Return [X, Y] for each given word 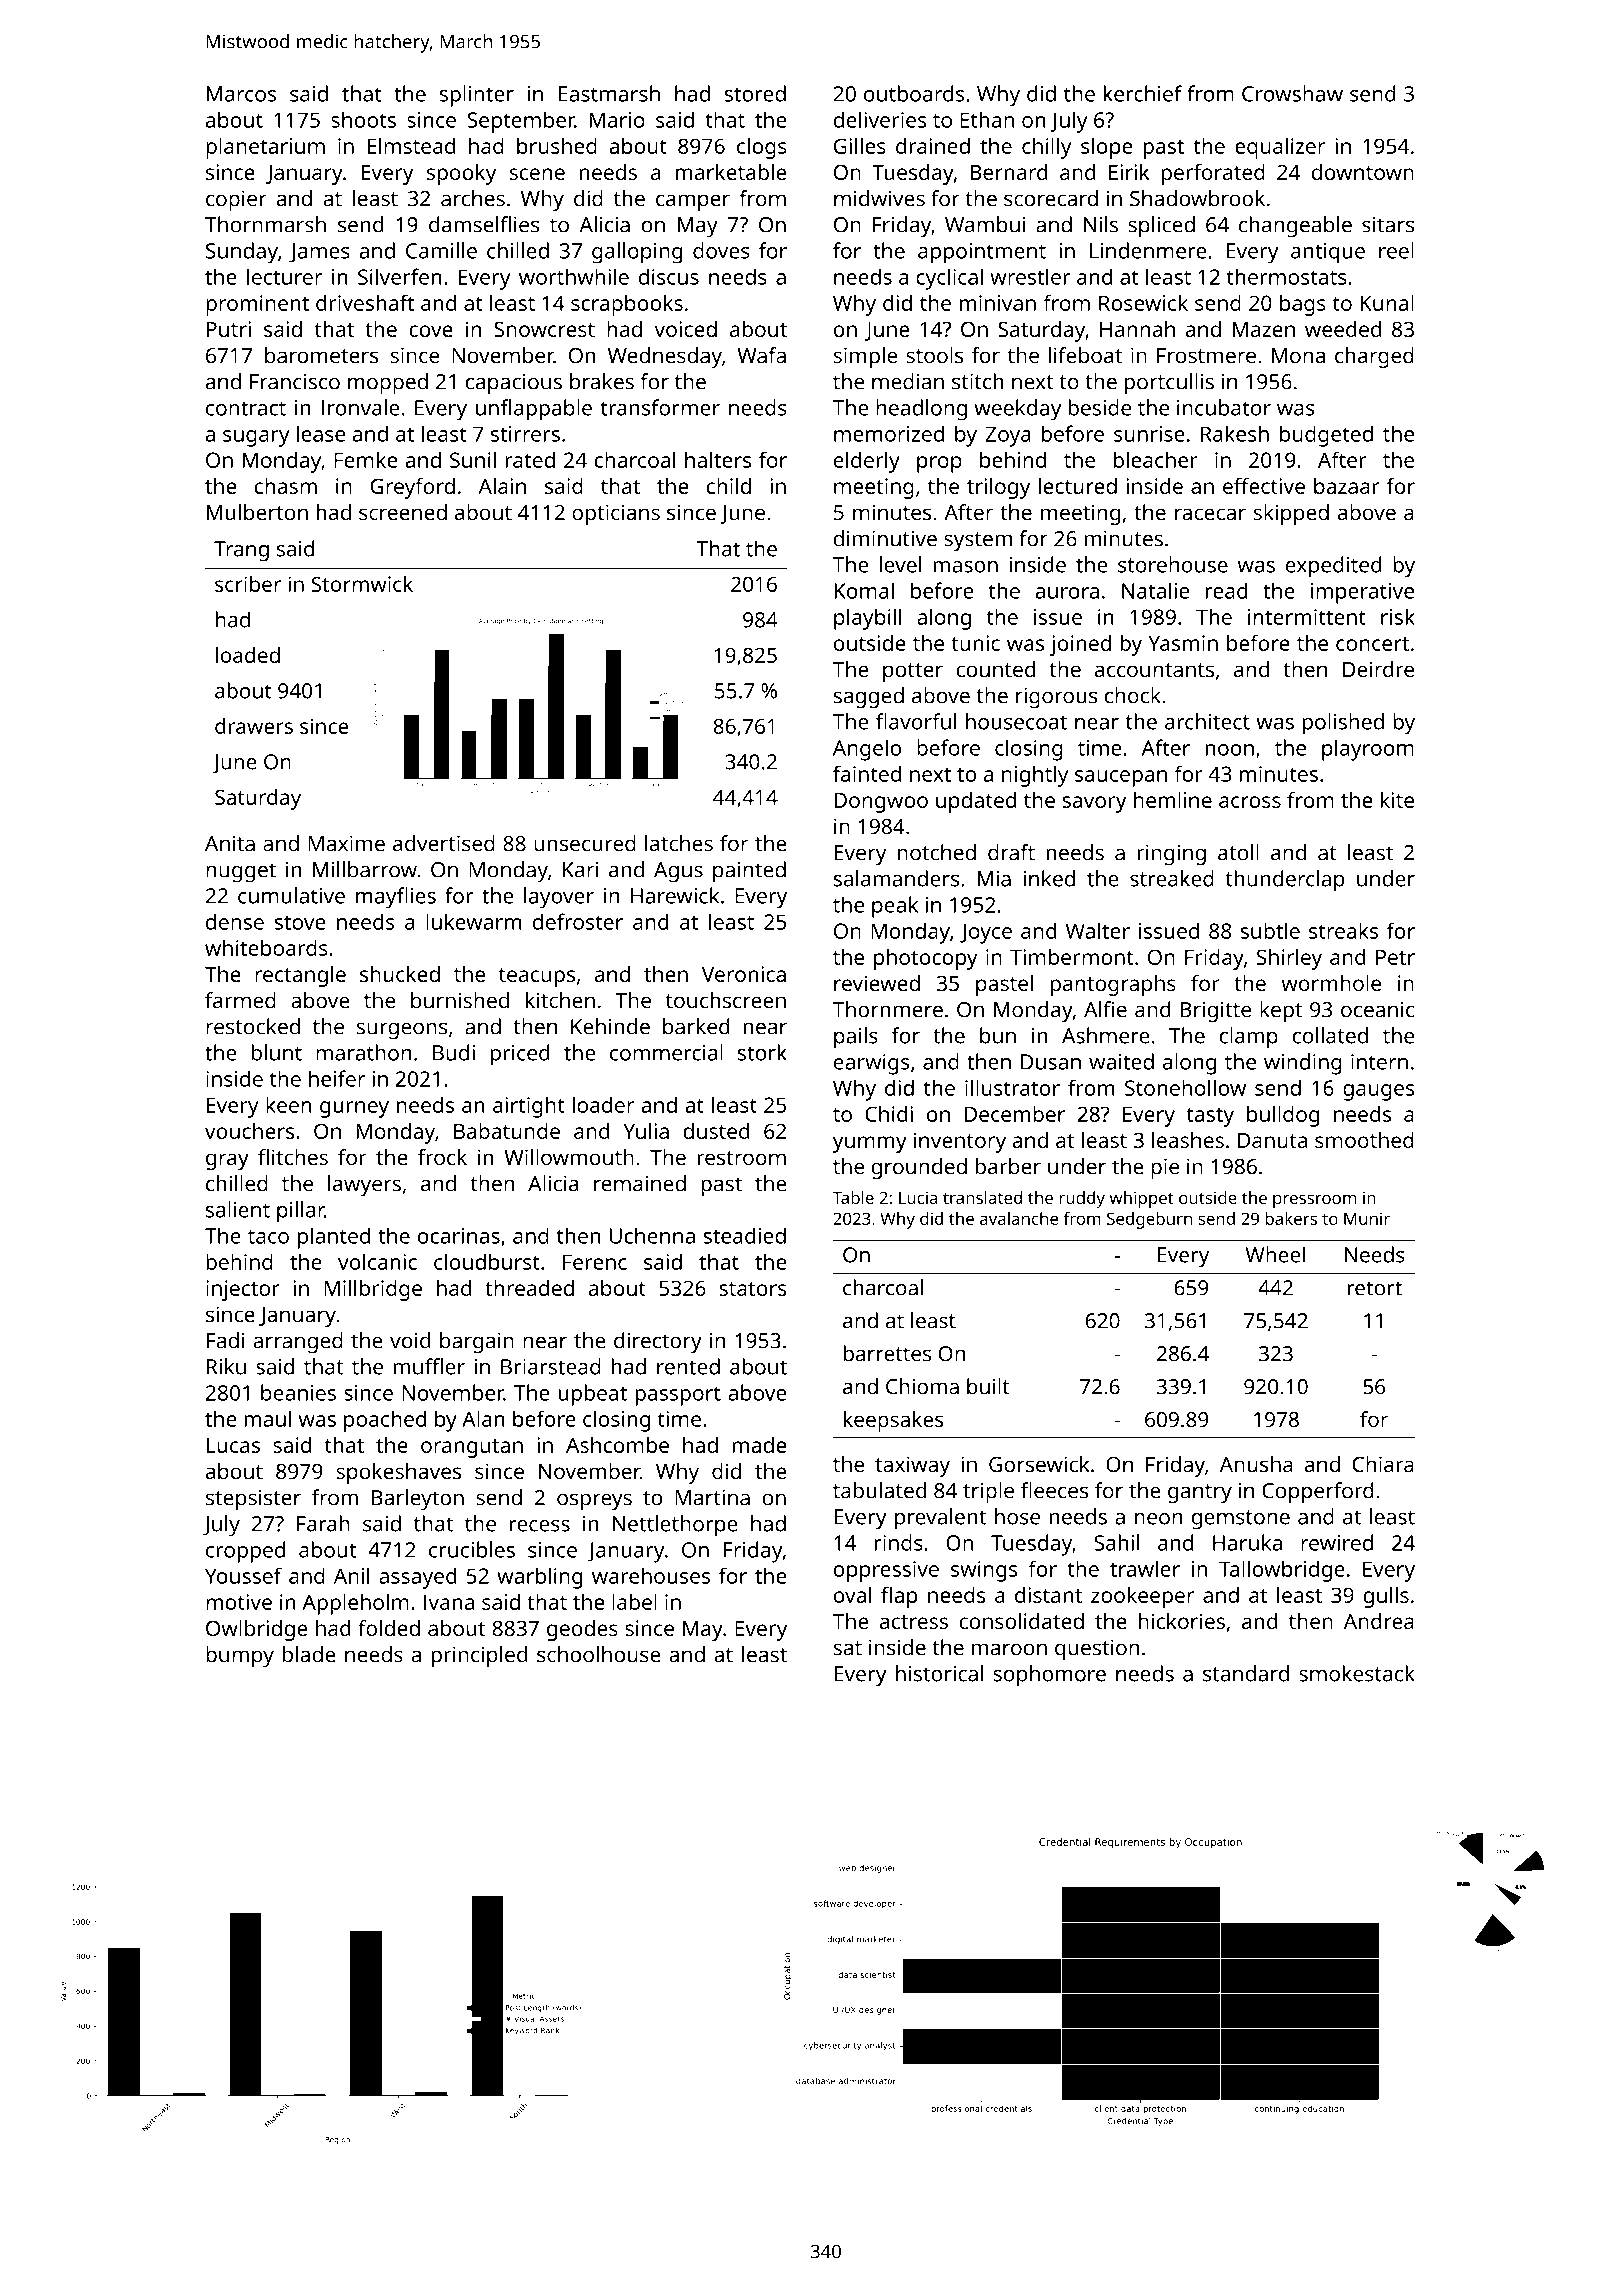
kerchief [1142, 93]
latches [679, 843]
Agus [678, 872]
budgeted [1326, 436]
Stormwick [362, 584]
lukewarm [473, 921]
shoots [363, 119]
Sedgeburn [1149, 1220]
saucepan [1121, 778]
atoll [1238, 852]
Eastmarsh [609, 93]
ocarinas [459, 1236]
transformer [660, 407]
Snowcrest [544, 329]
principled [479, 1656]
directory [658, 1342]
